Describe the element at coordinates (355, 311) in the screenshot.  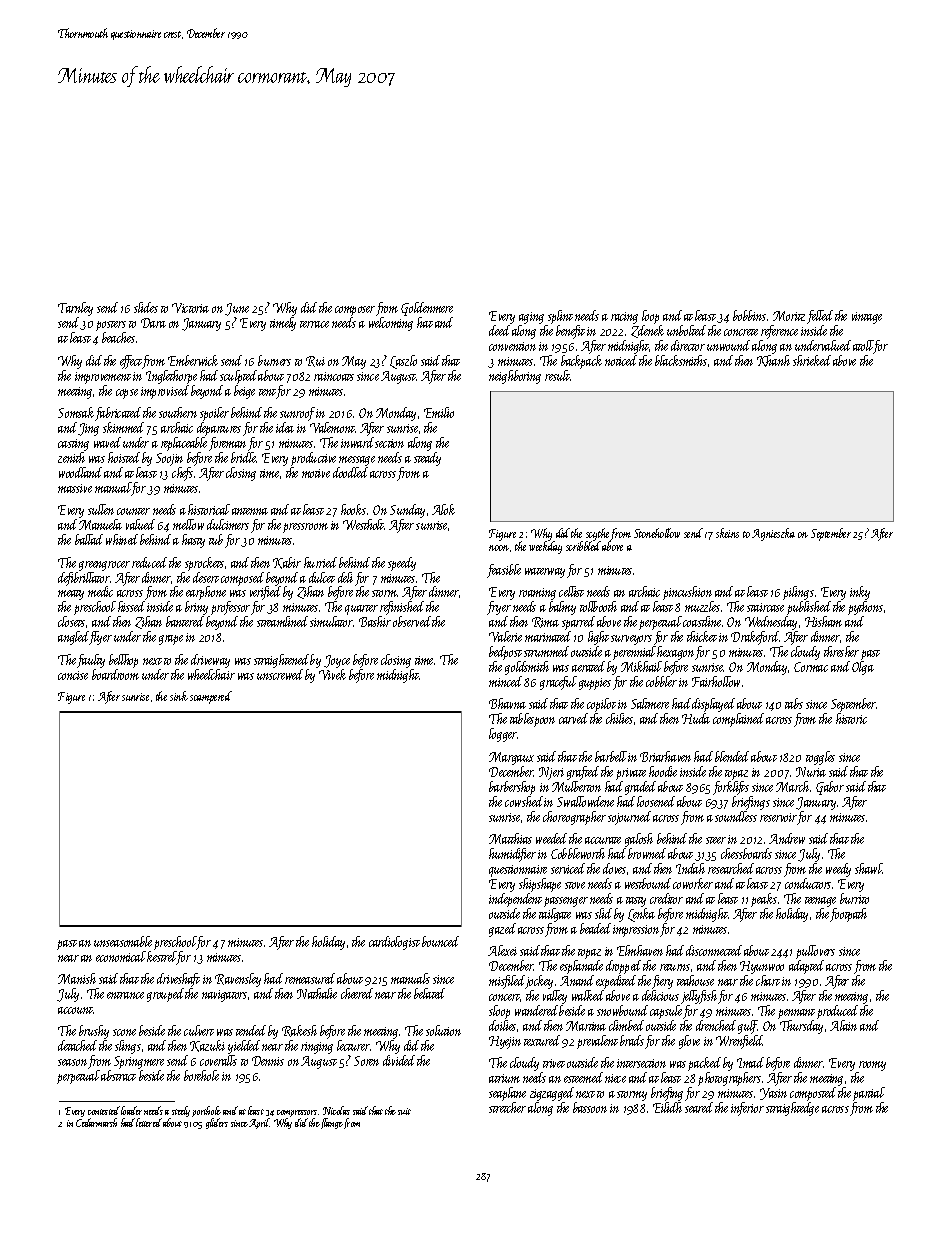
I see `composer` at that location.
